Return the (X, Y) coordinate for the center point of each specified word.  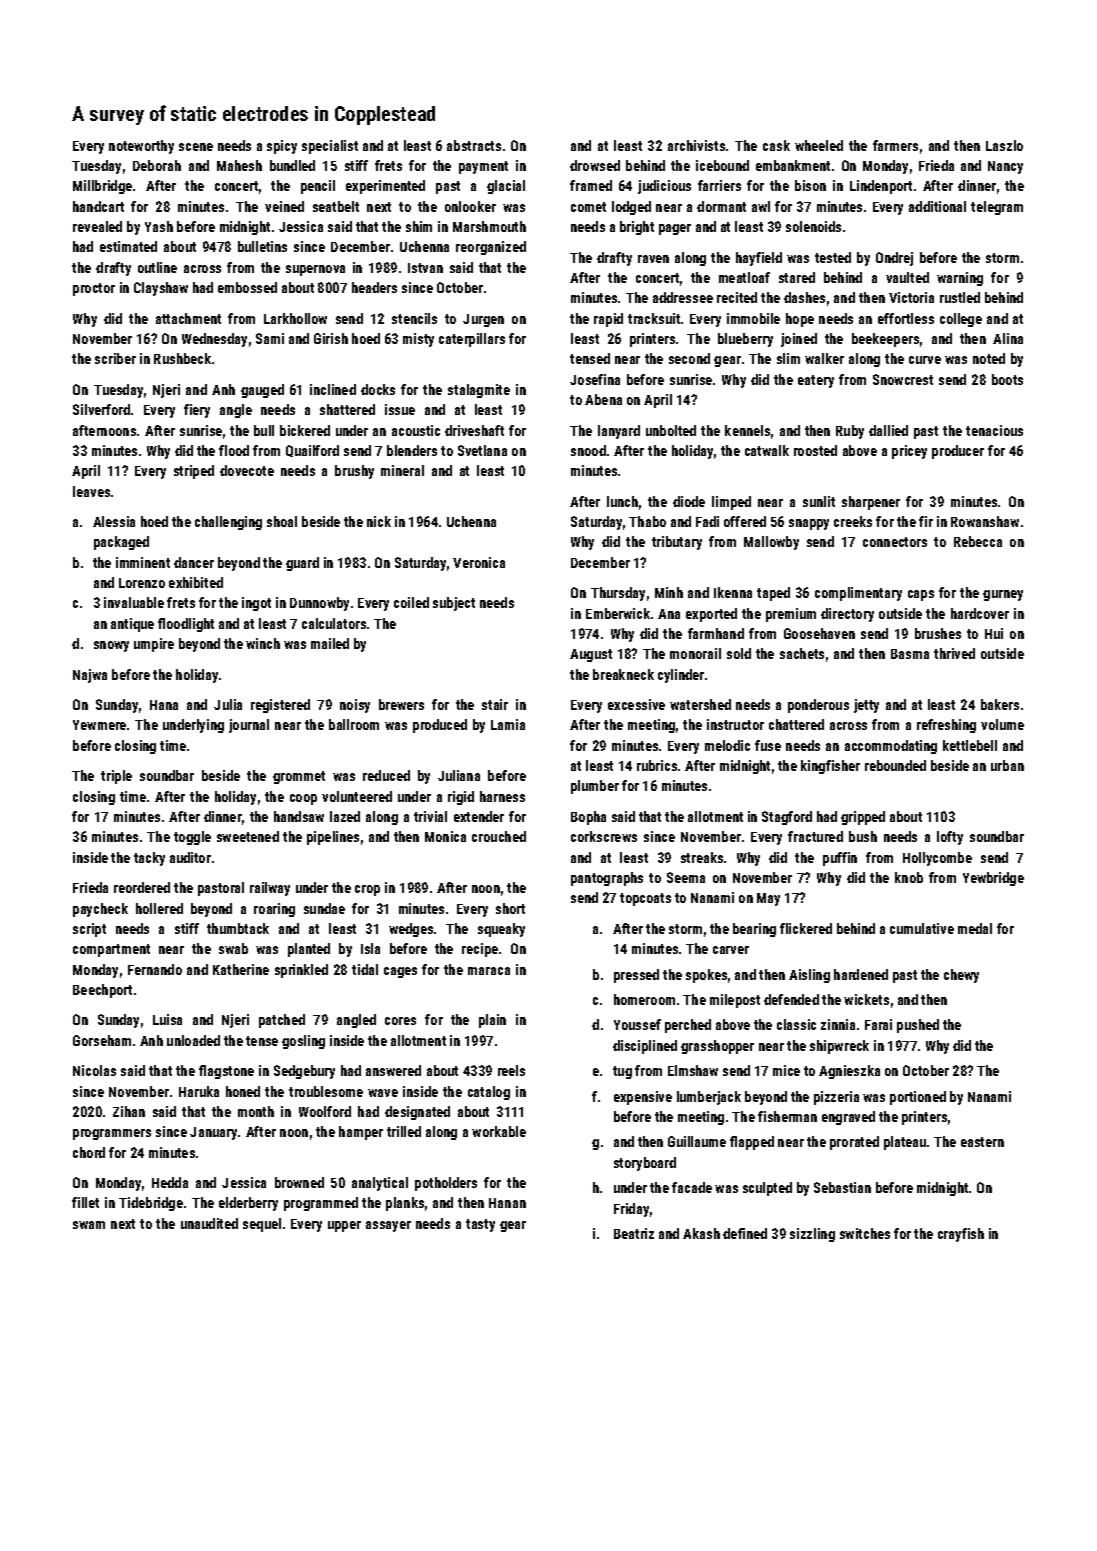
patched (282, 1021)
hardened (861, 974)
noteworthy (141, 147)
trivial (430, 816)
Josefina (595, 379)
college (961, 320)
